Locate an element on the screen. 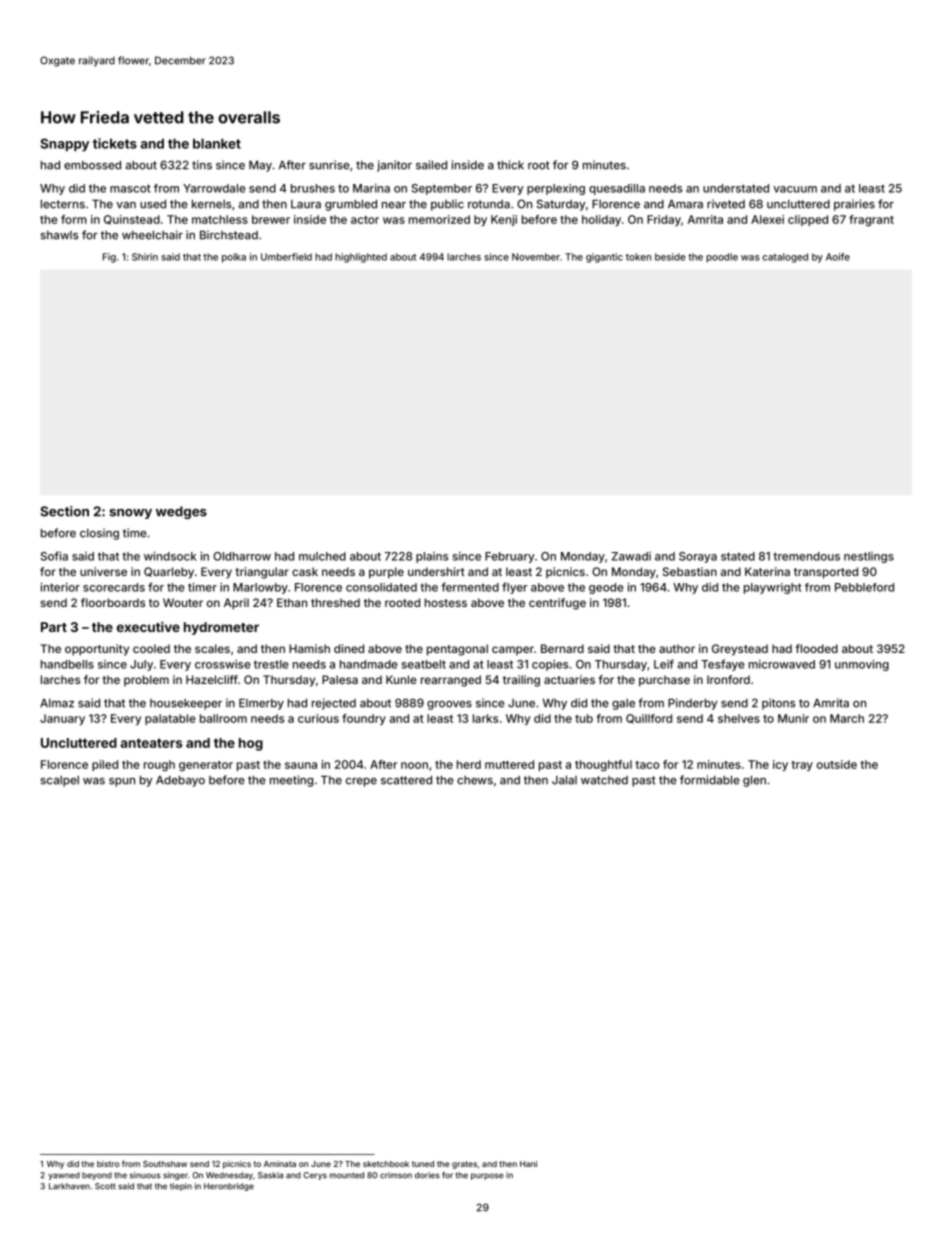 The width and height of the screenshot is (952, 1233). Snappy is located at coordinates (64, 145).
